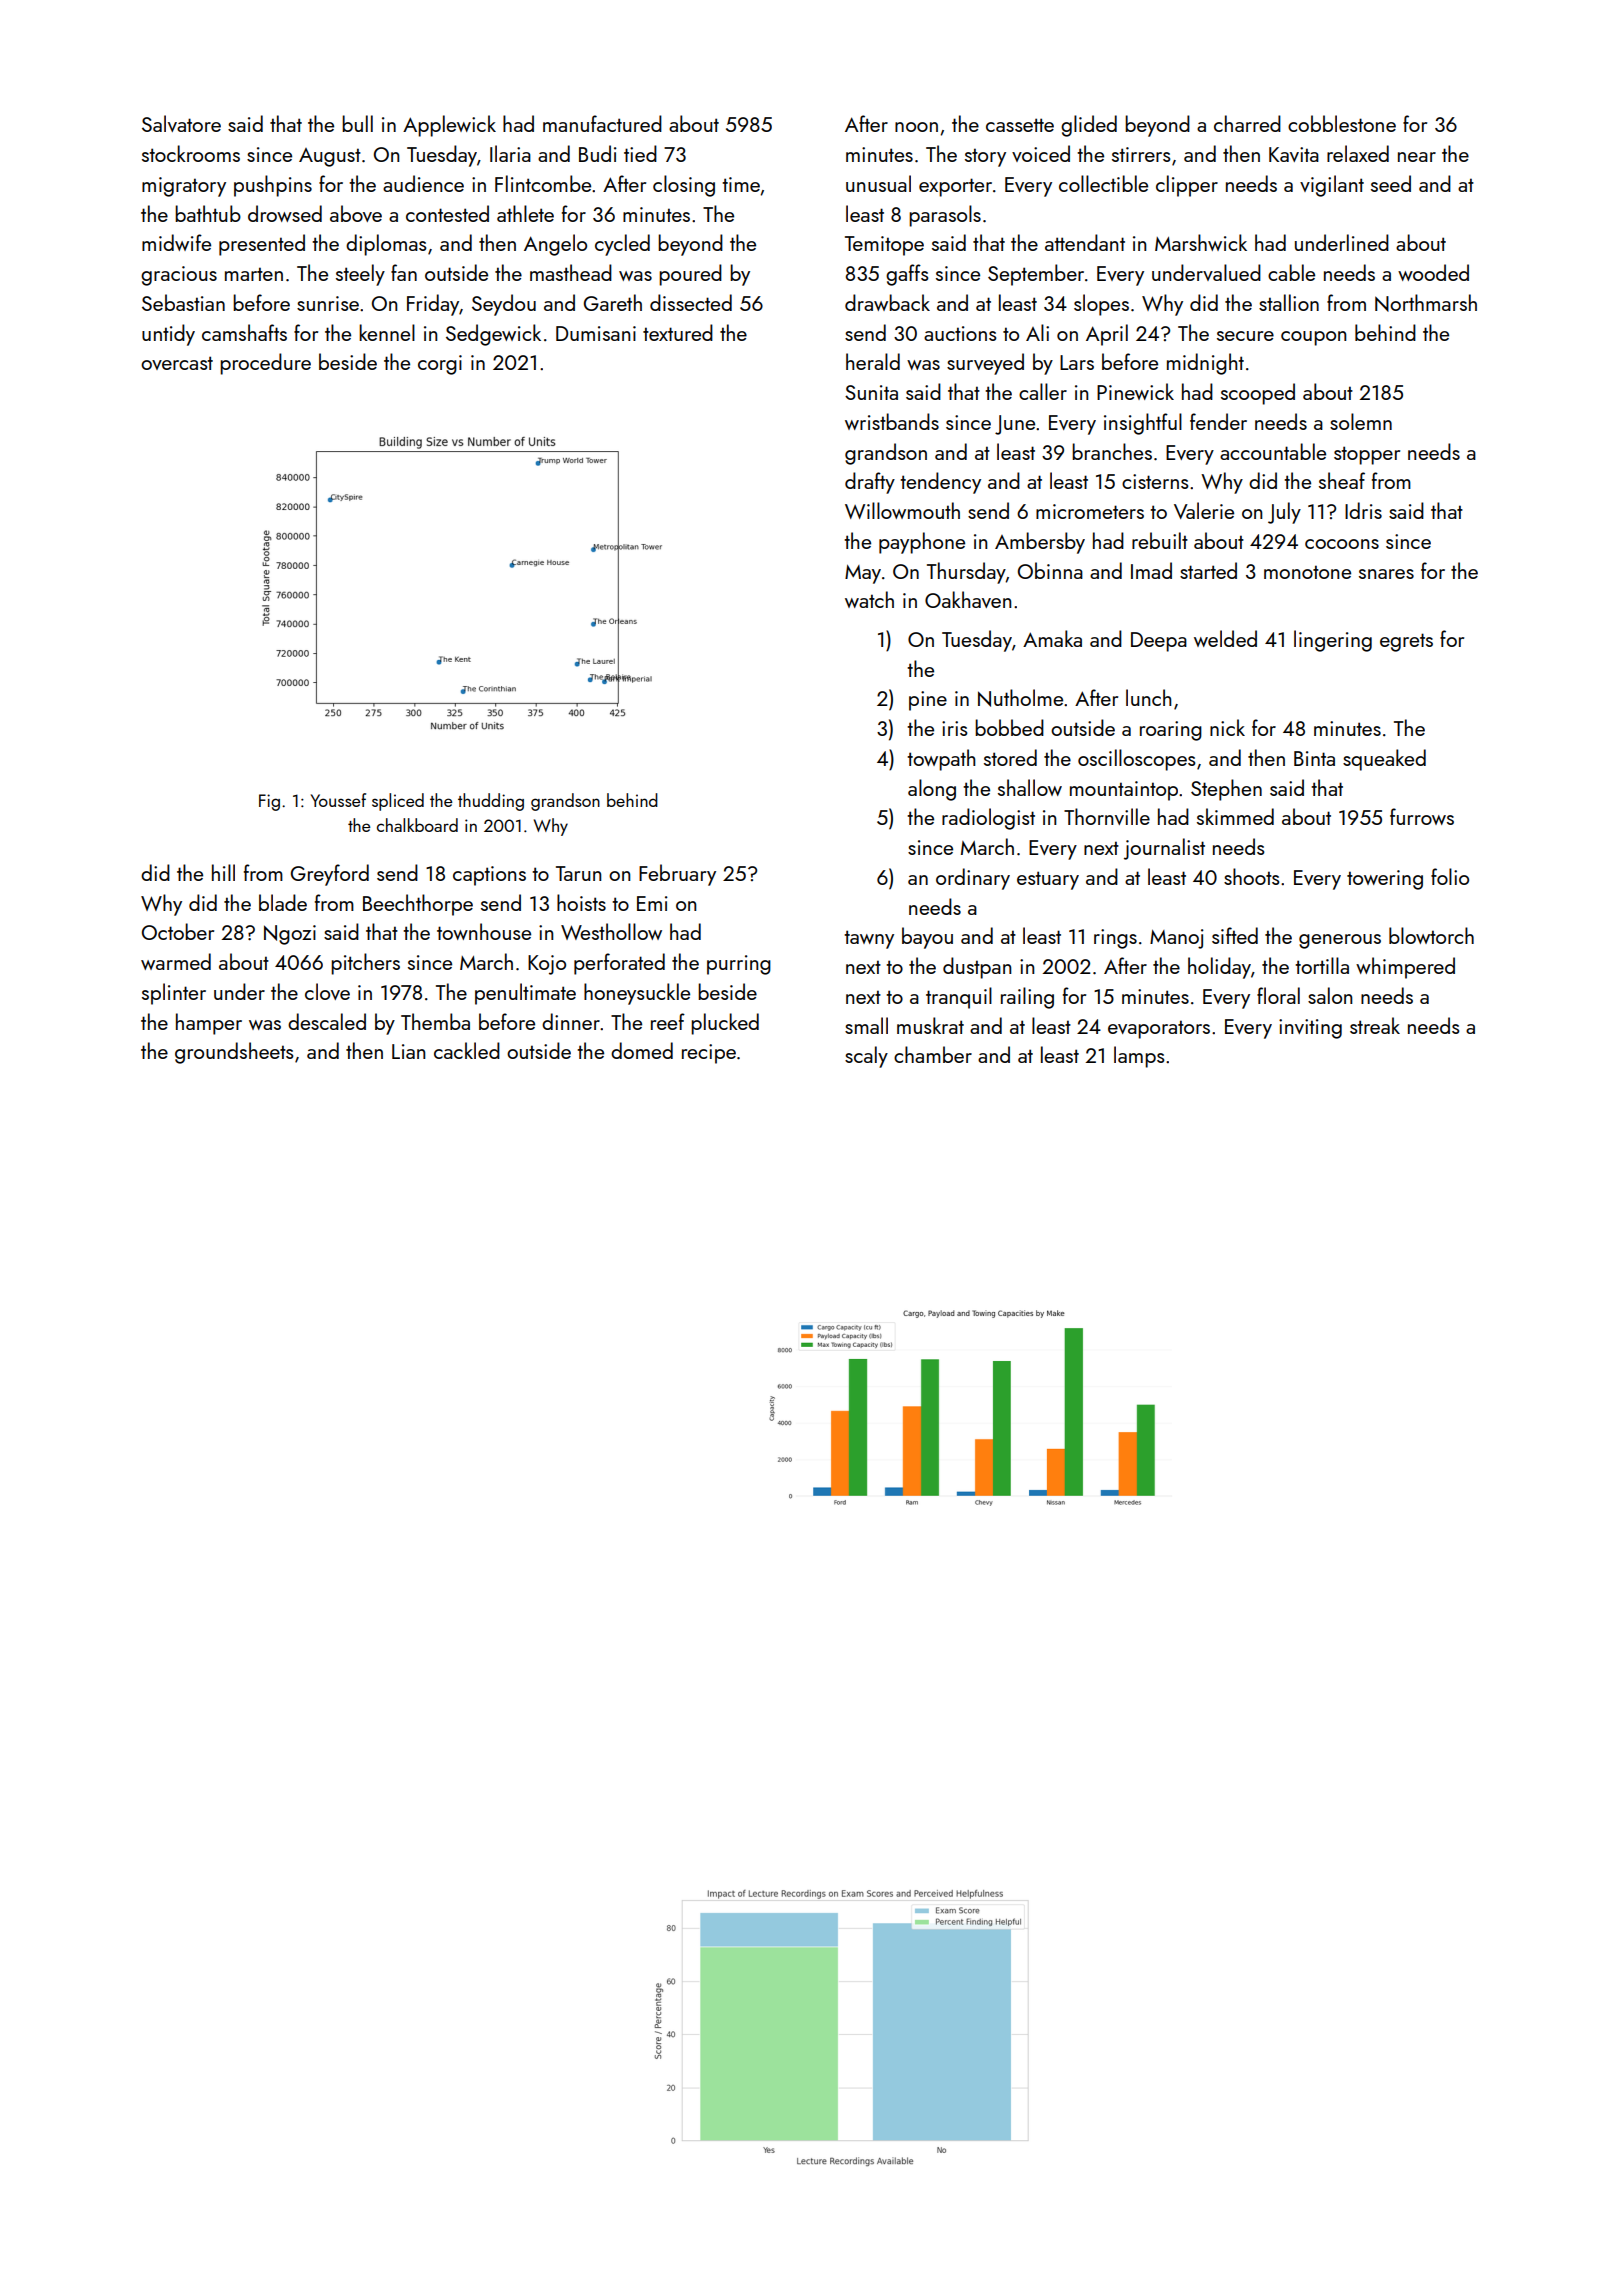 The image size is (1620, 2292). Describe the element at coordinates (1139, 1057) in the page. I see `lamps` at that location.
